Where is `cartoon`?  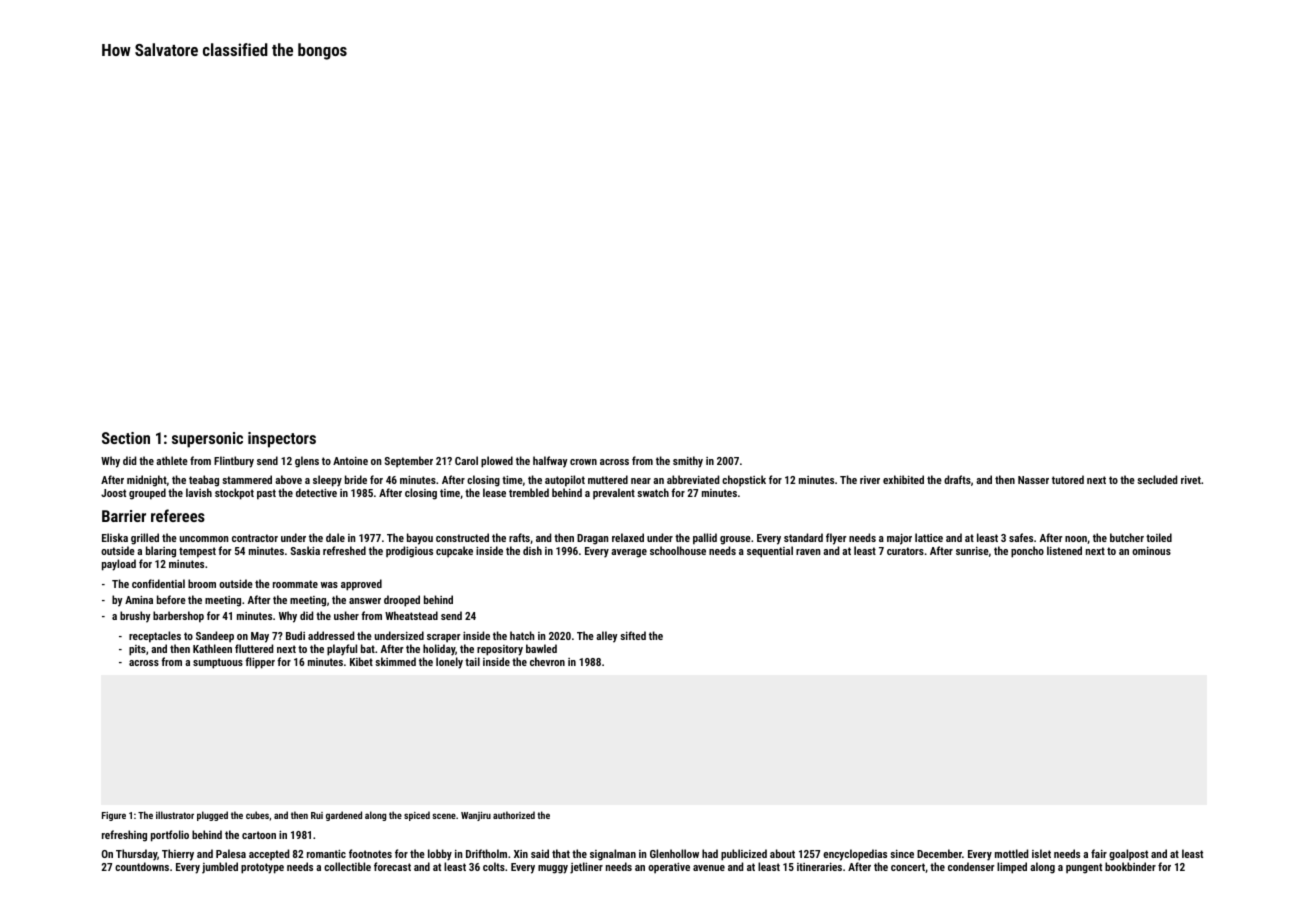 cartoon is located at coordinates (259, 835).
